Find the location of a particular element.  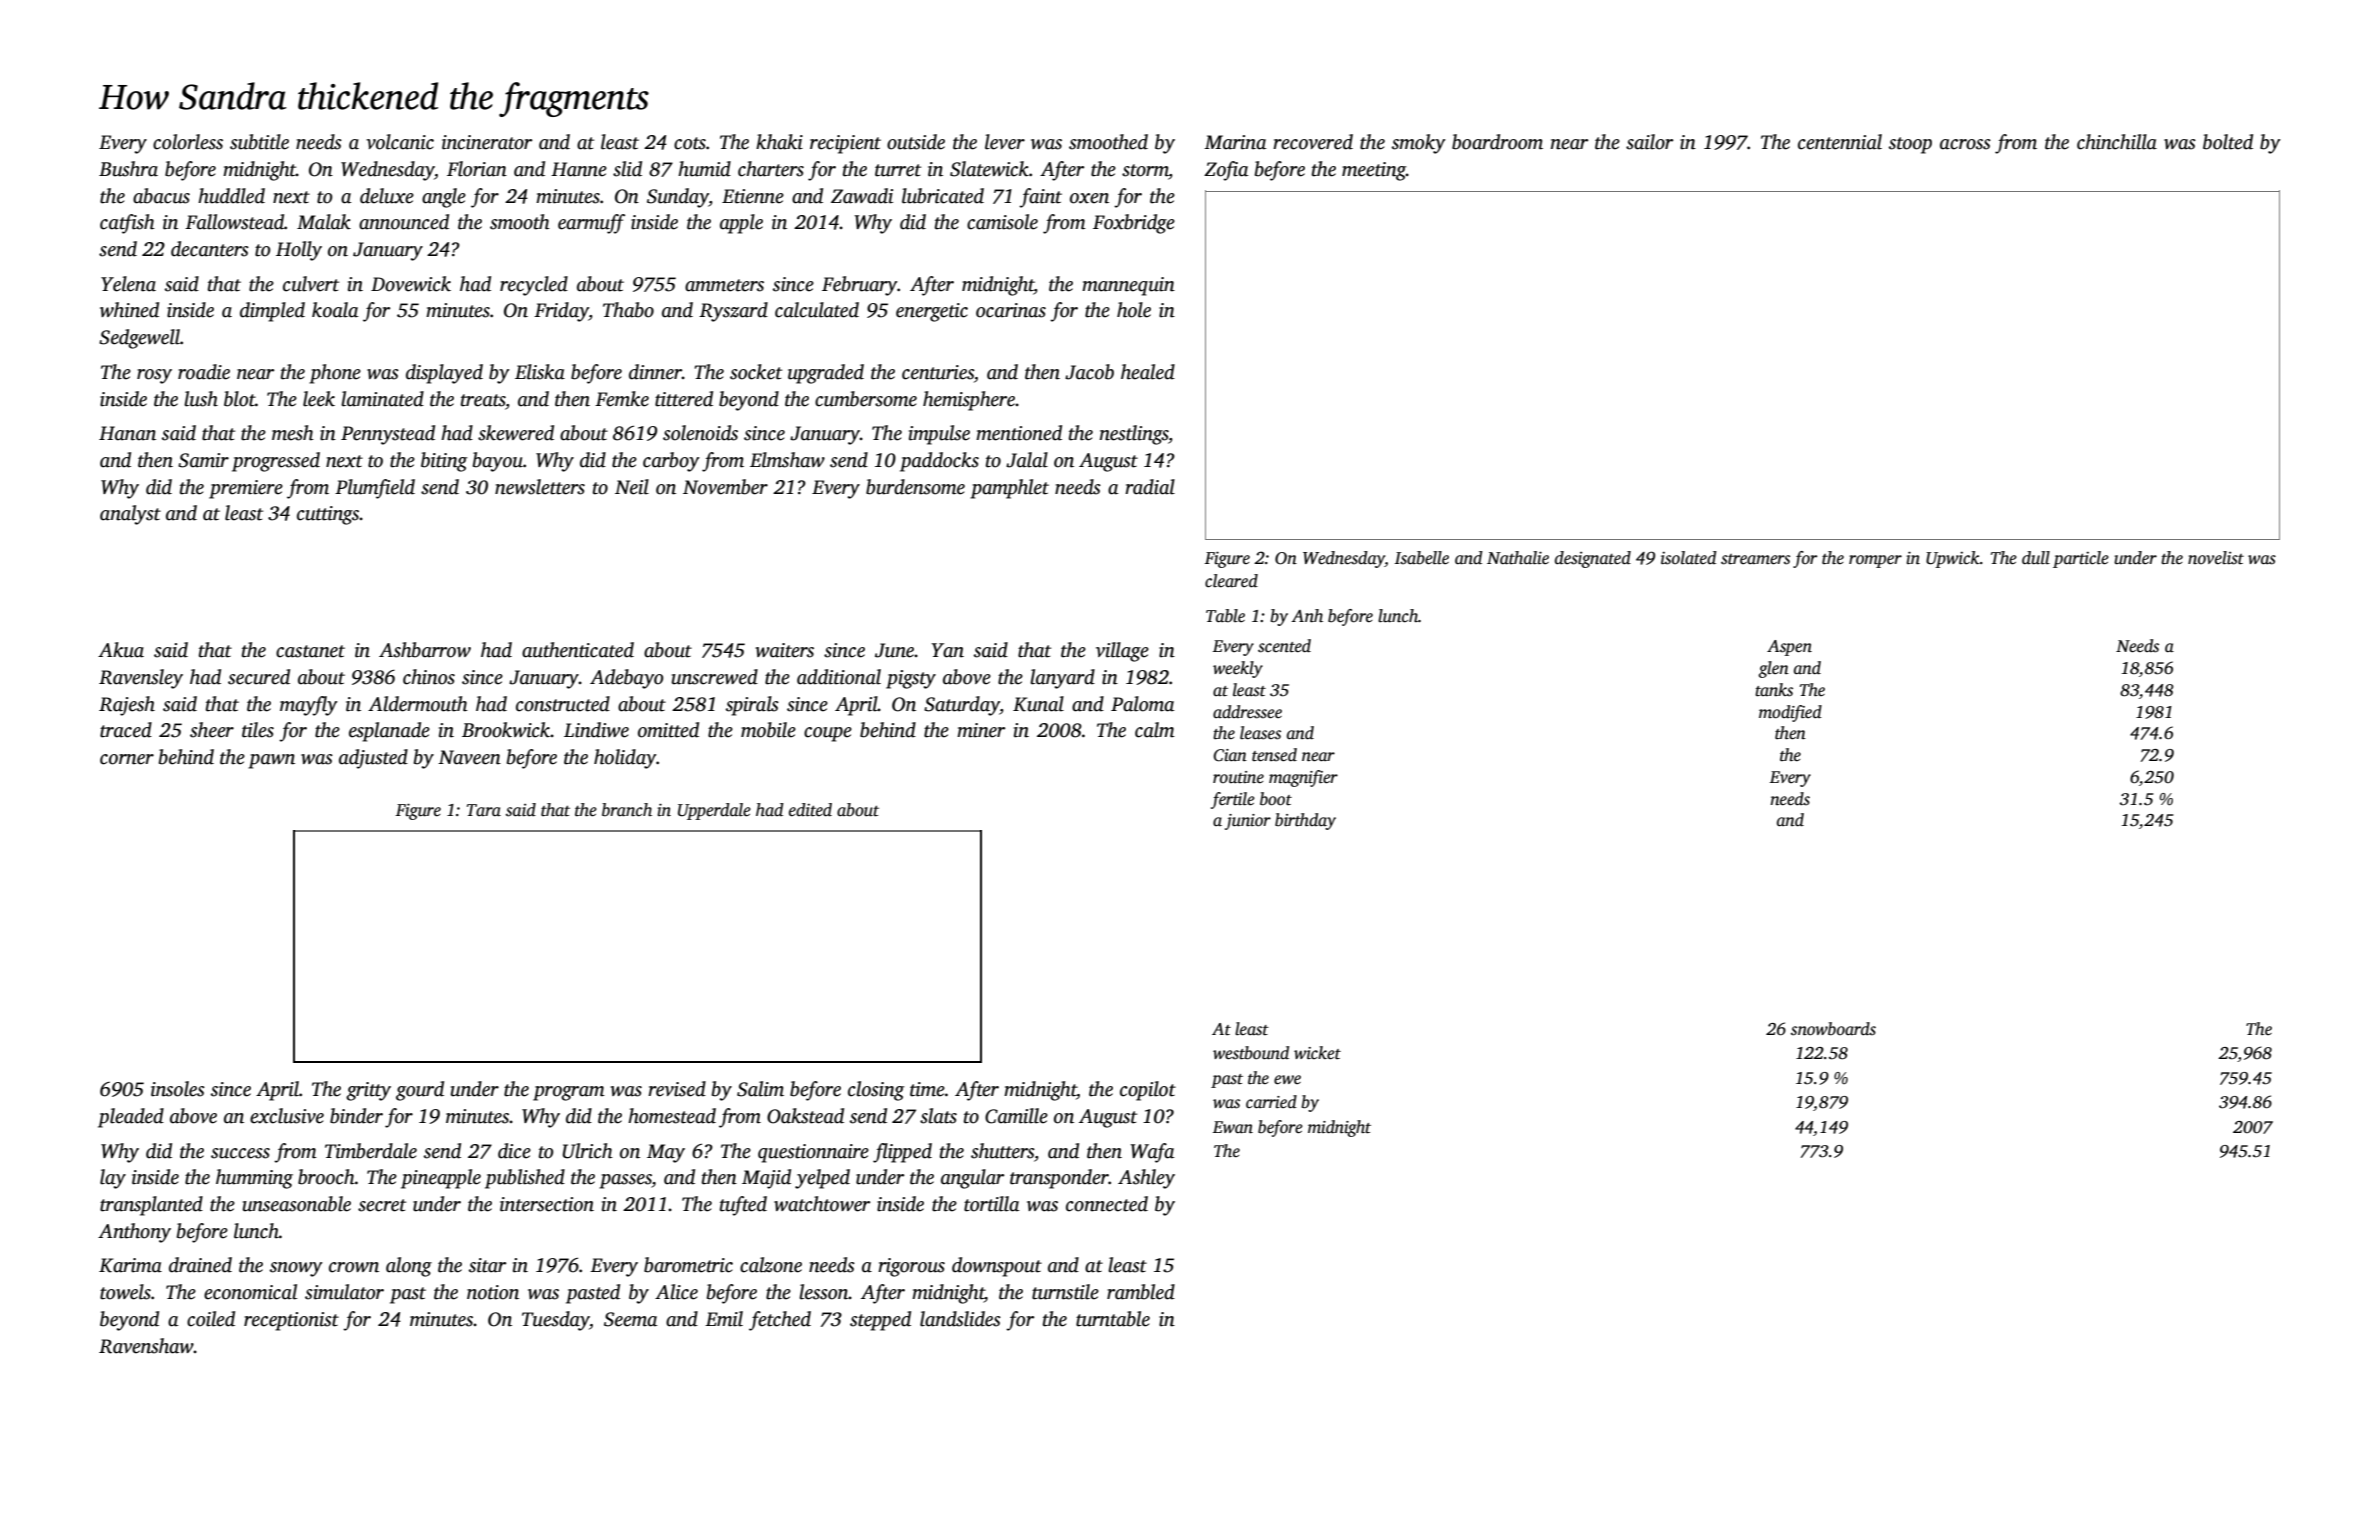

mayfly is located at coordinates (309, 706).
